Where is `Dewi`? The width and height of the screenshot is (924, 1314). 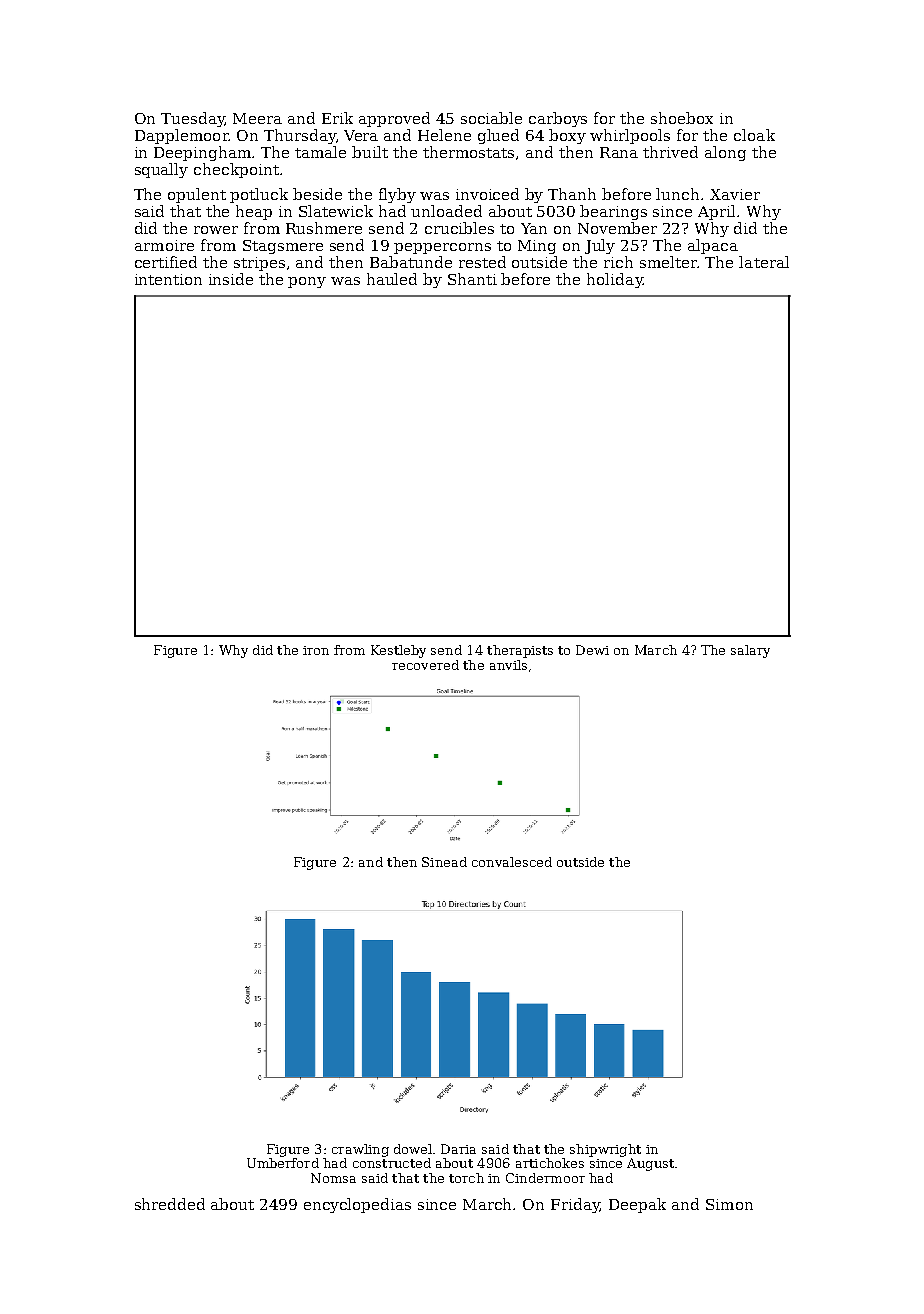
Dewi is located at coordinates (592, 650).
